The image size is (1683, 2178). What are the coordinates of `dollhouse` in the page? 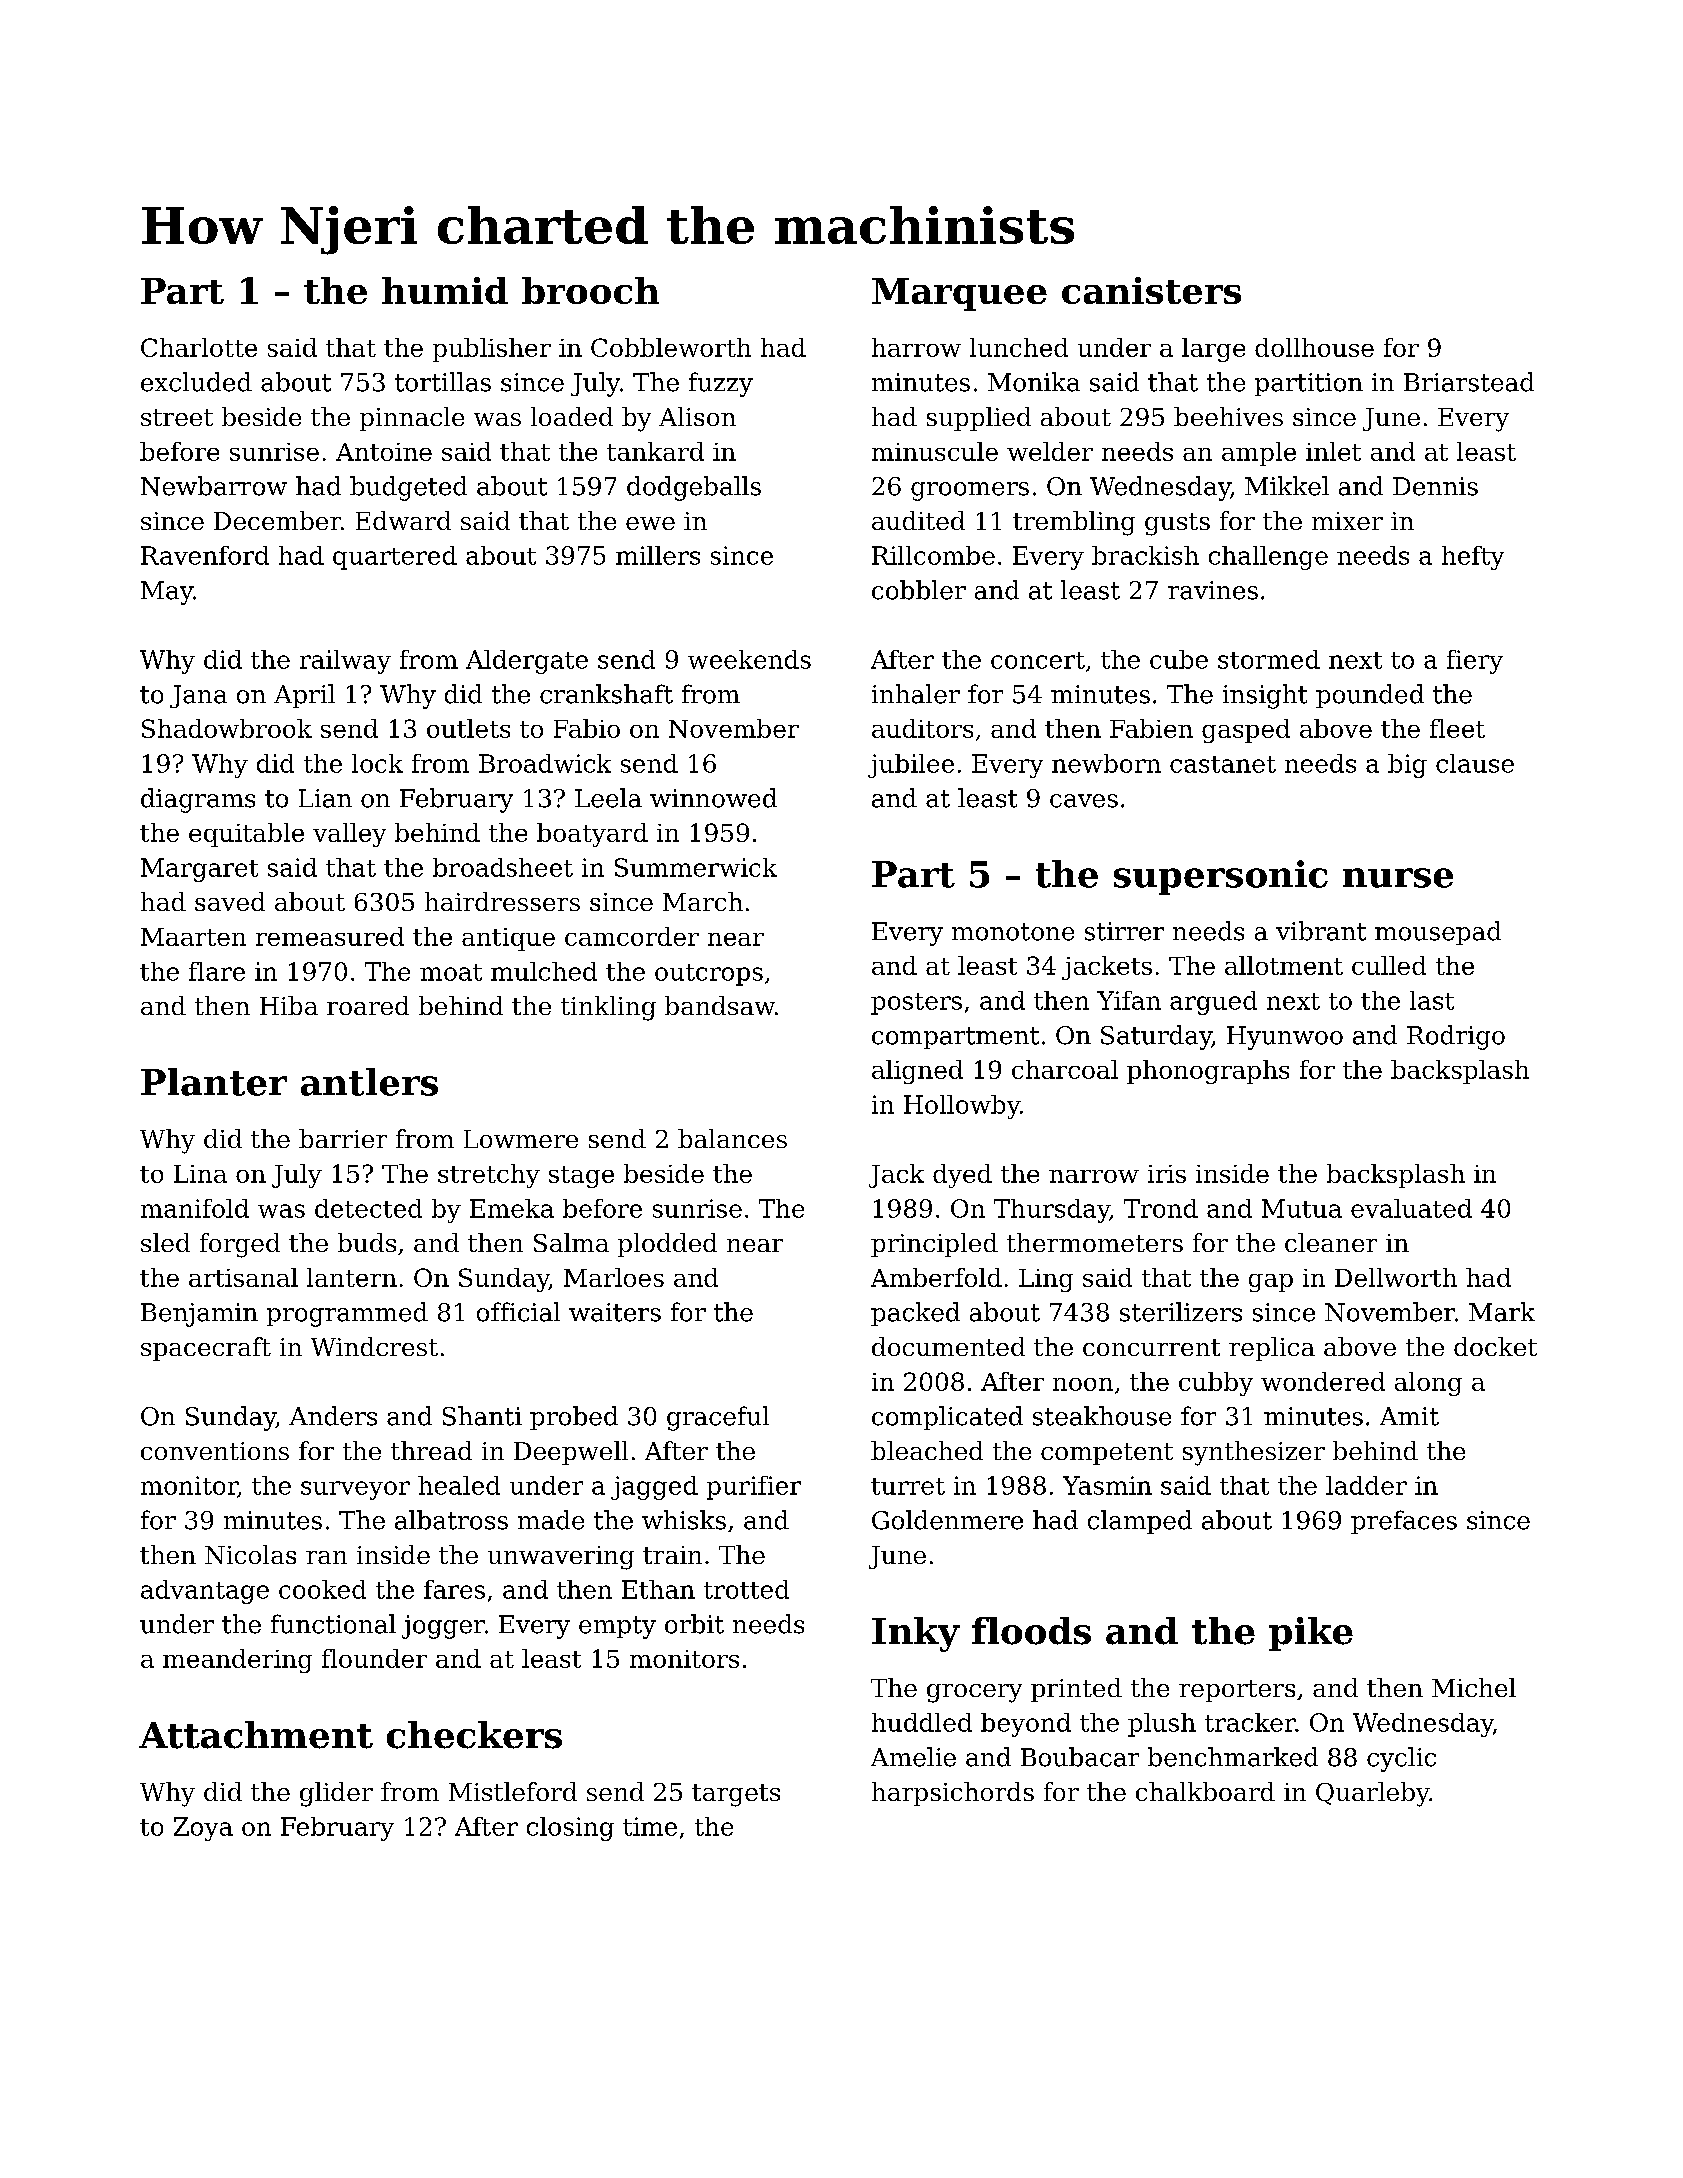 It's located at (1314, 347).
